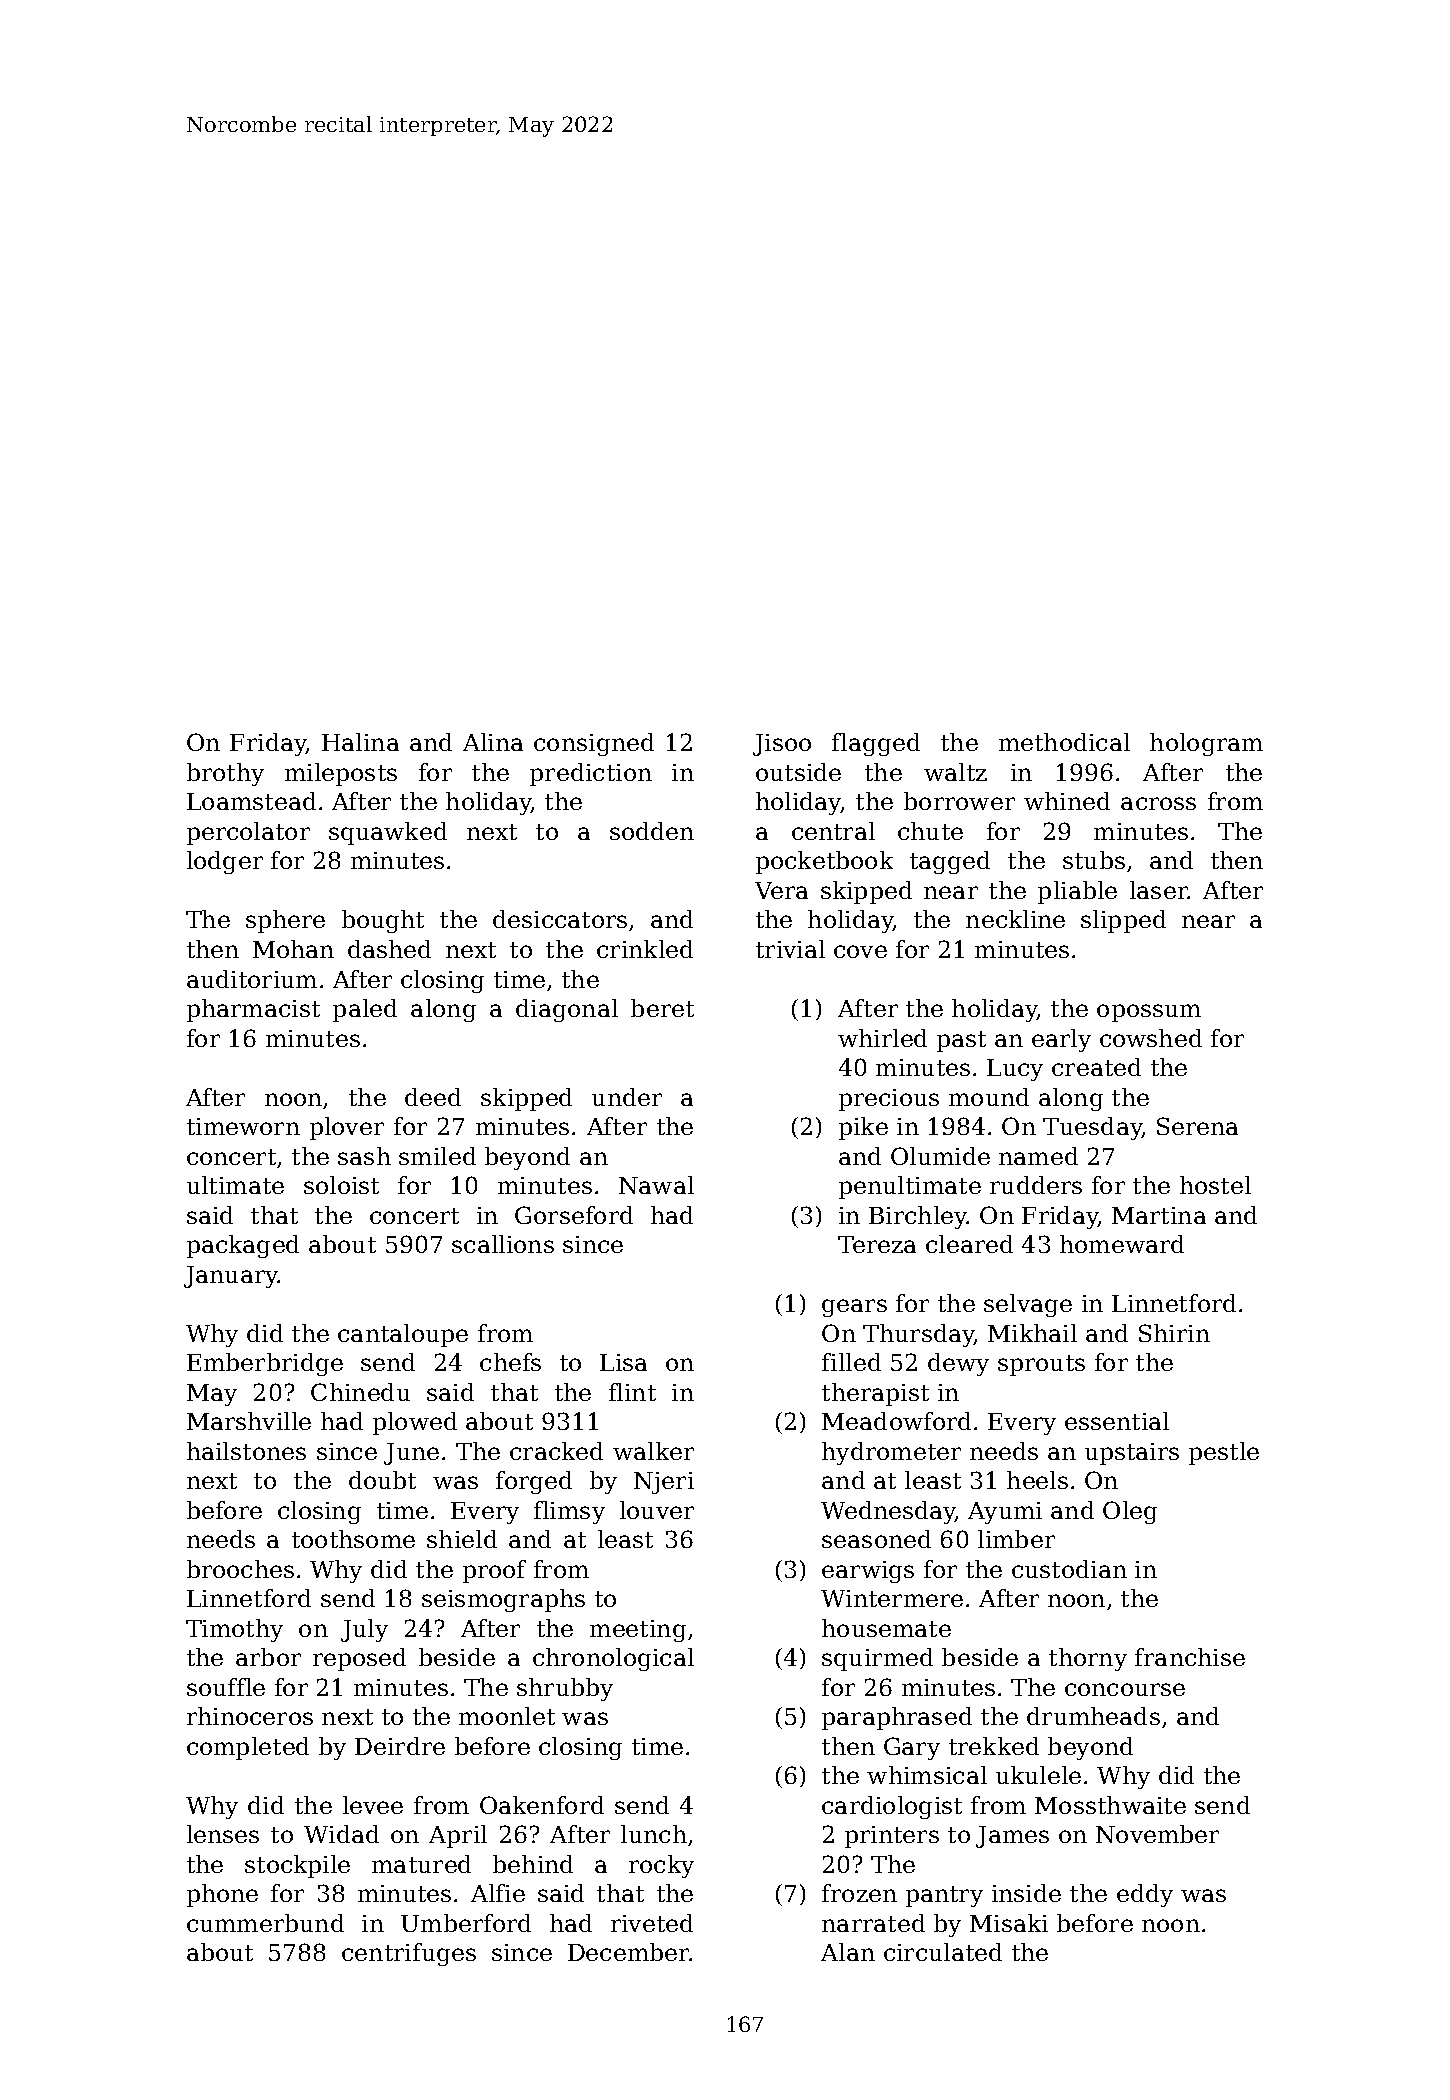 This page has height=2100, width=1450. I want to click on homeward, so click(1122, 1244).
